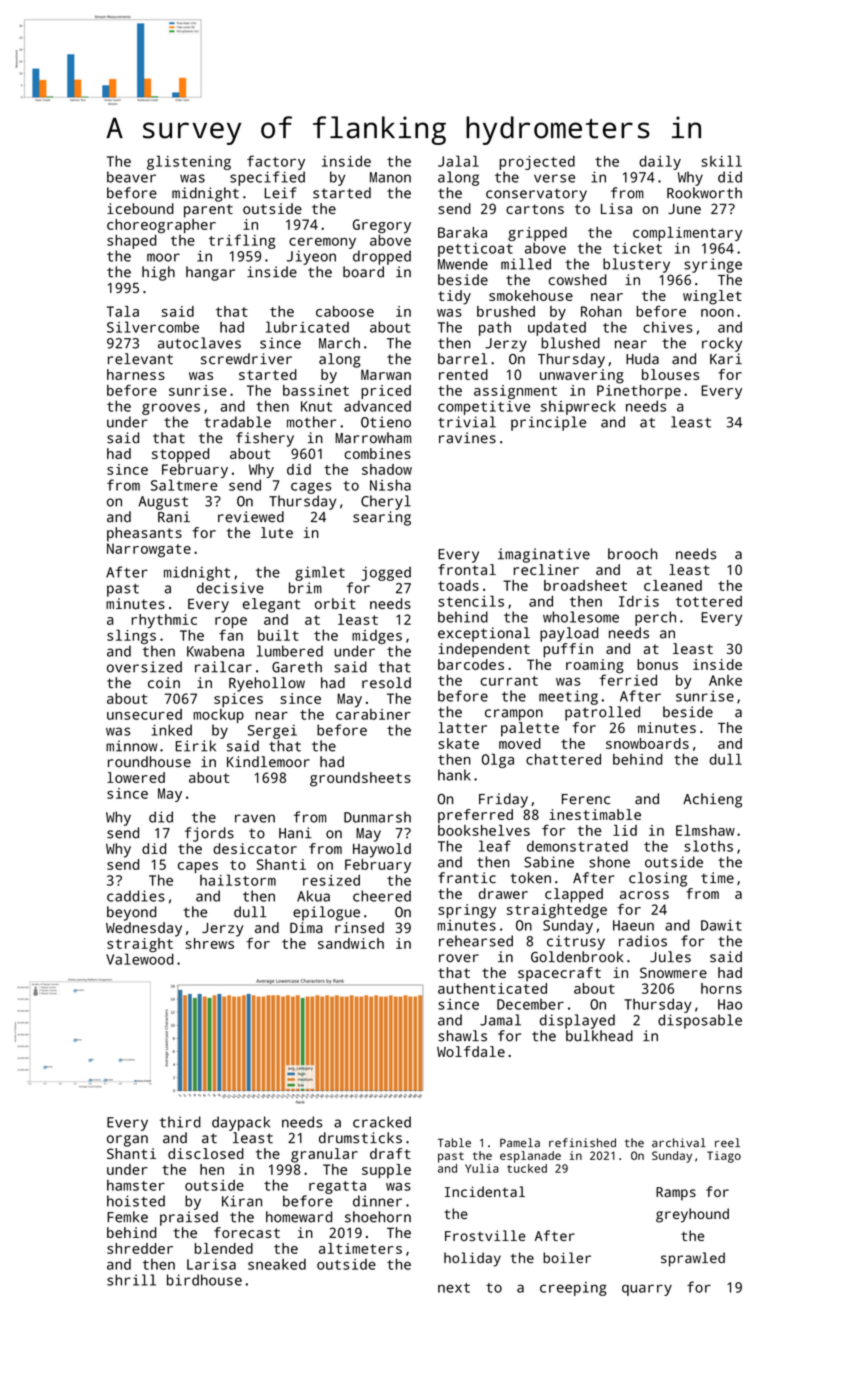  Describe the element at coordinates (660, 162) in the image. I see `daily` at that location.
